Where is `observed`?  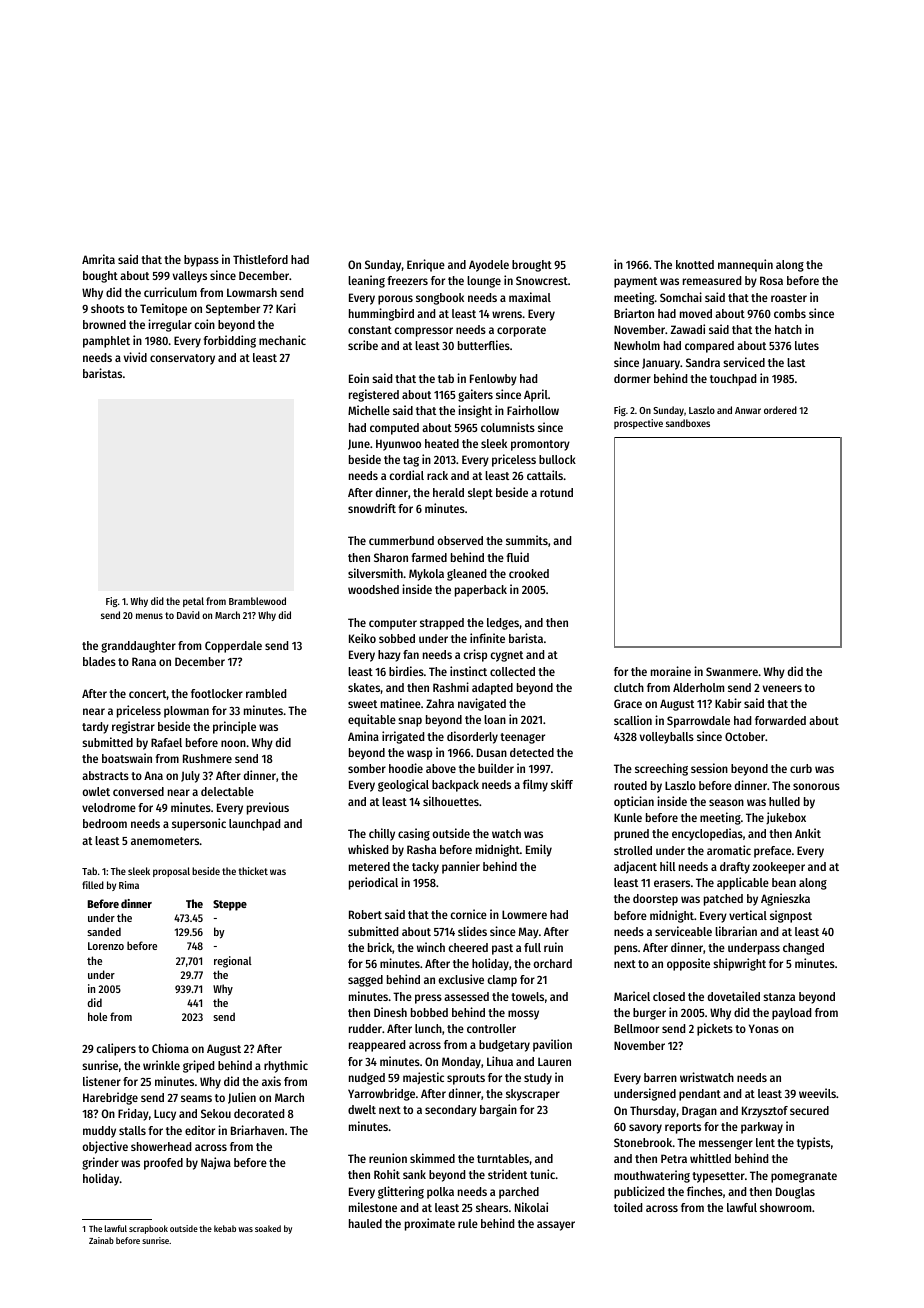
observed is located at coordinates (460, 540).
